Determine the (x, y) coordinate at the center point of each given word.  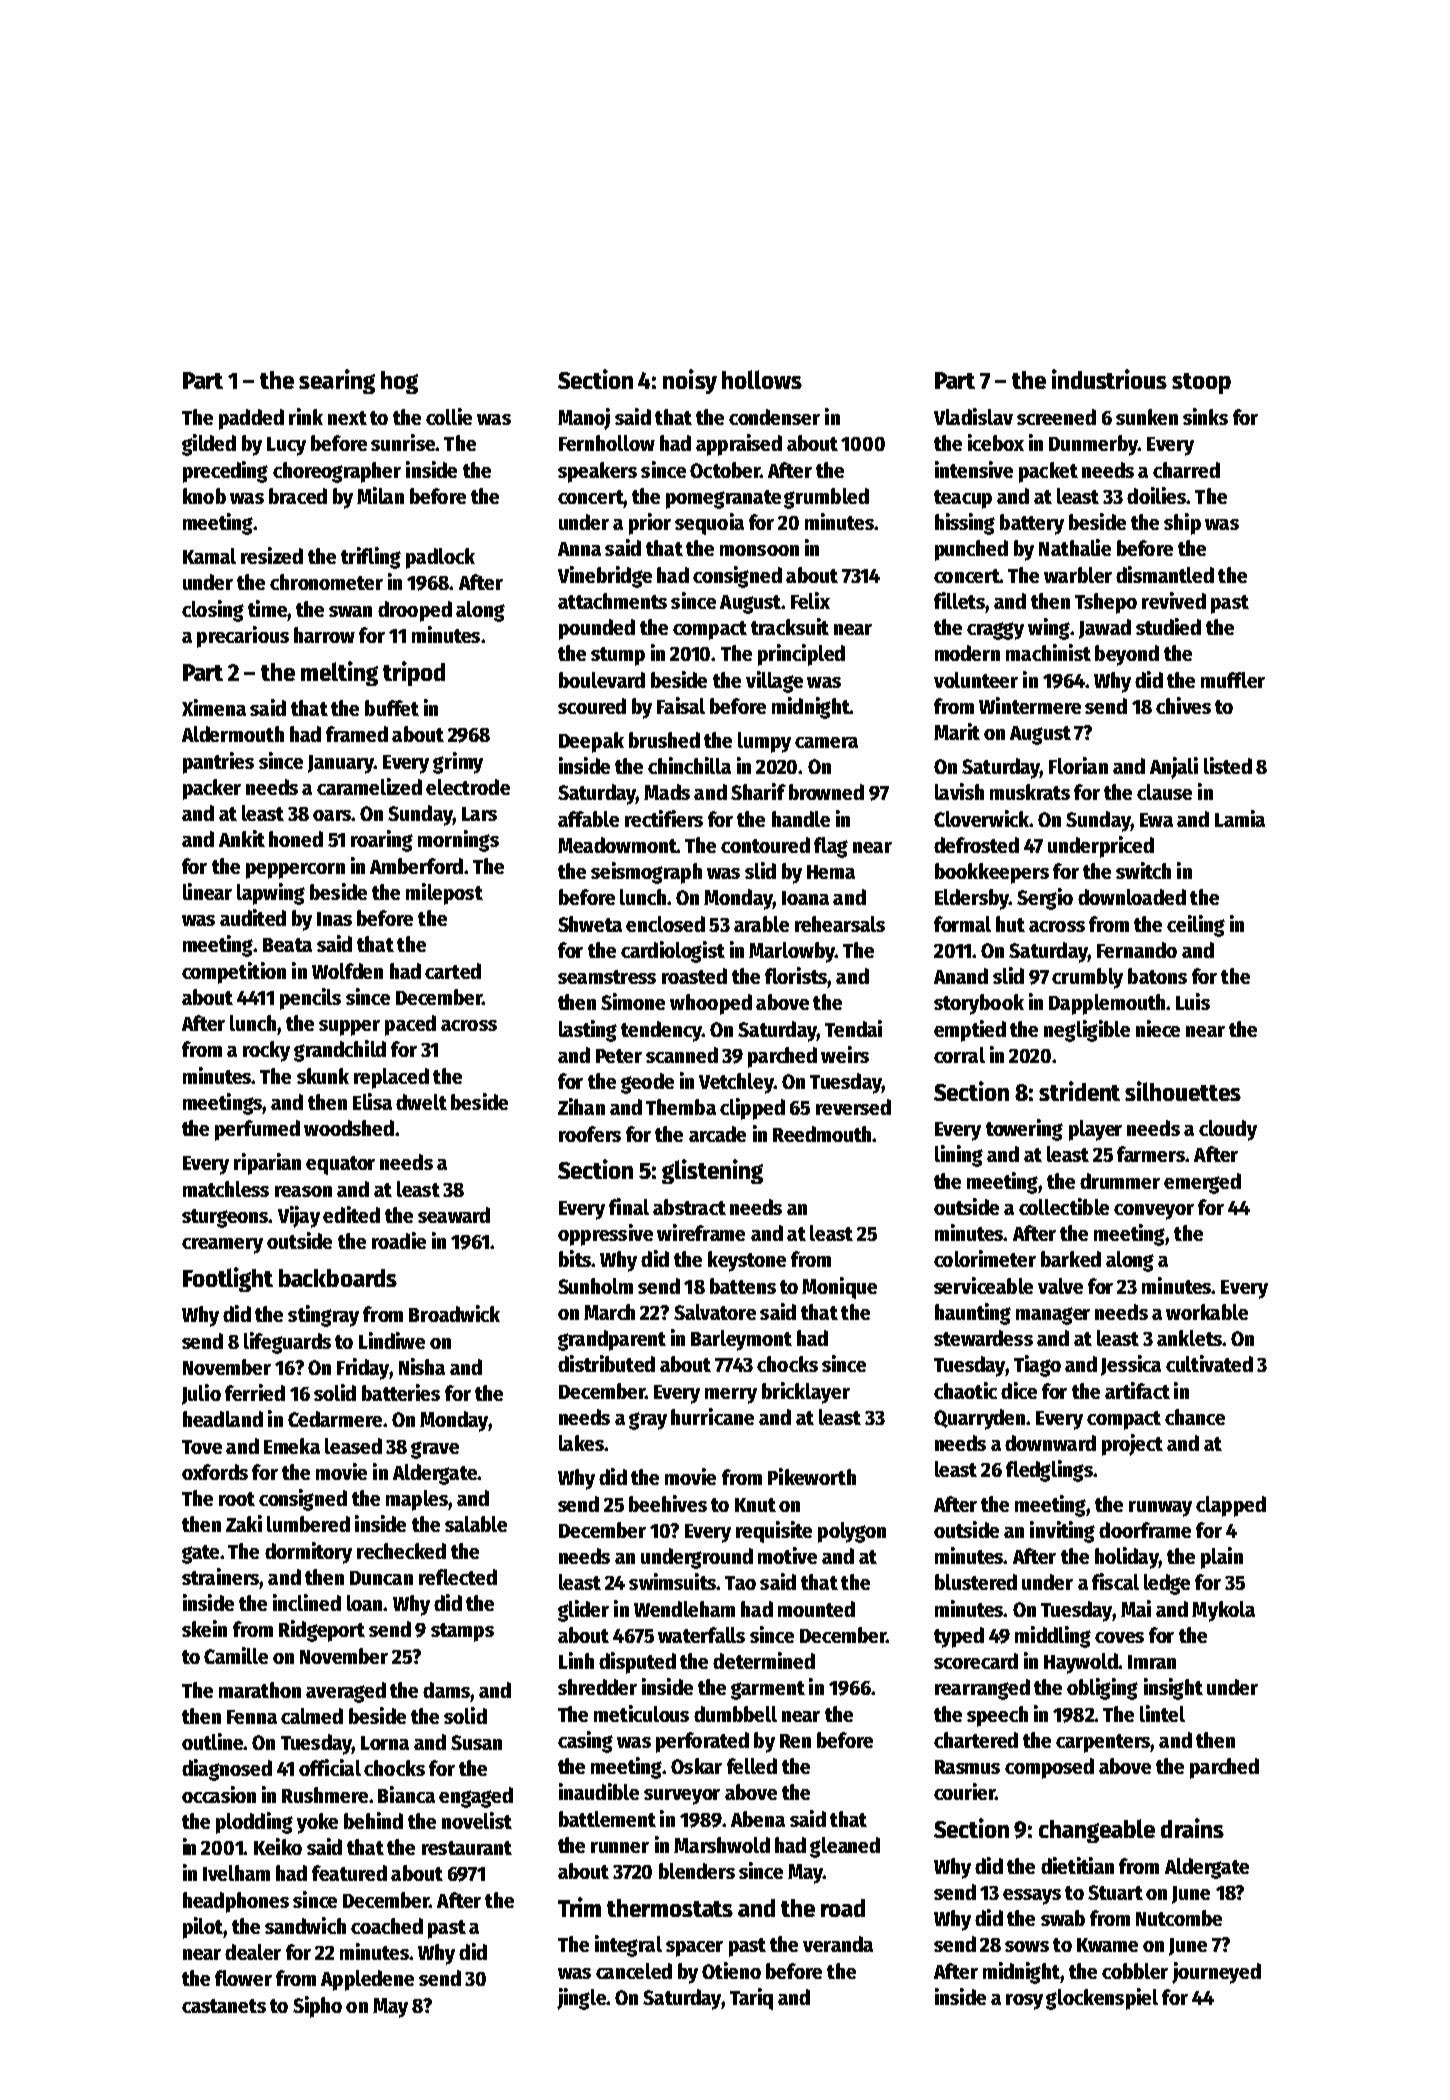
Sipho (317, 2007)
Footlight (228, 1279)
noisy (690, 381)
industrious (1109, 379)
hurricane (712, 1416)
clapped (1231, 1506)
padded (251, 419)
